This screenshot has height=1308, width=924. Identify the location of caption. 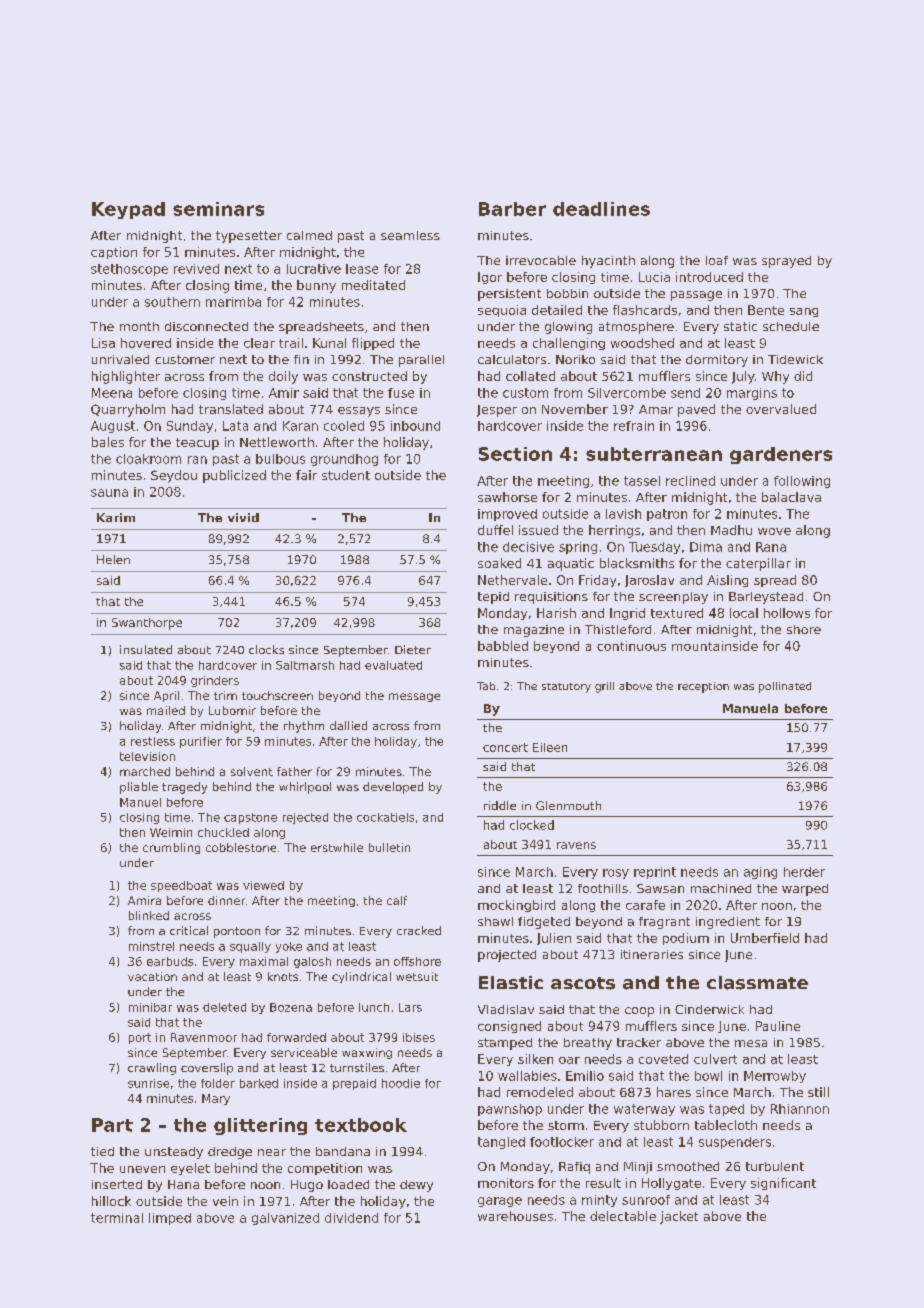
(114, 253).
